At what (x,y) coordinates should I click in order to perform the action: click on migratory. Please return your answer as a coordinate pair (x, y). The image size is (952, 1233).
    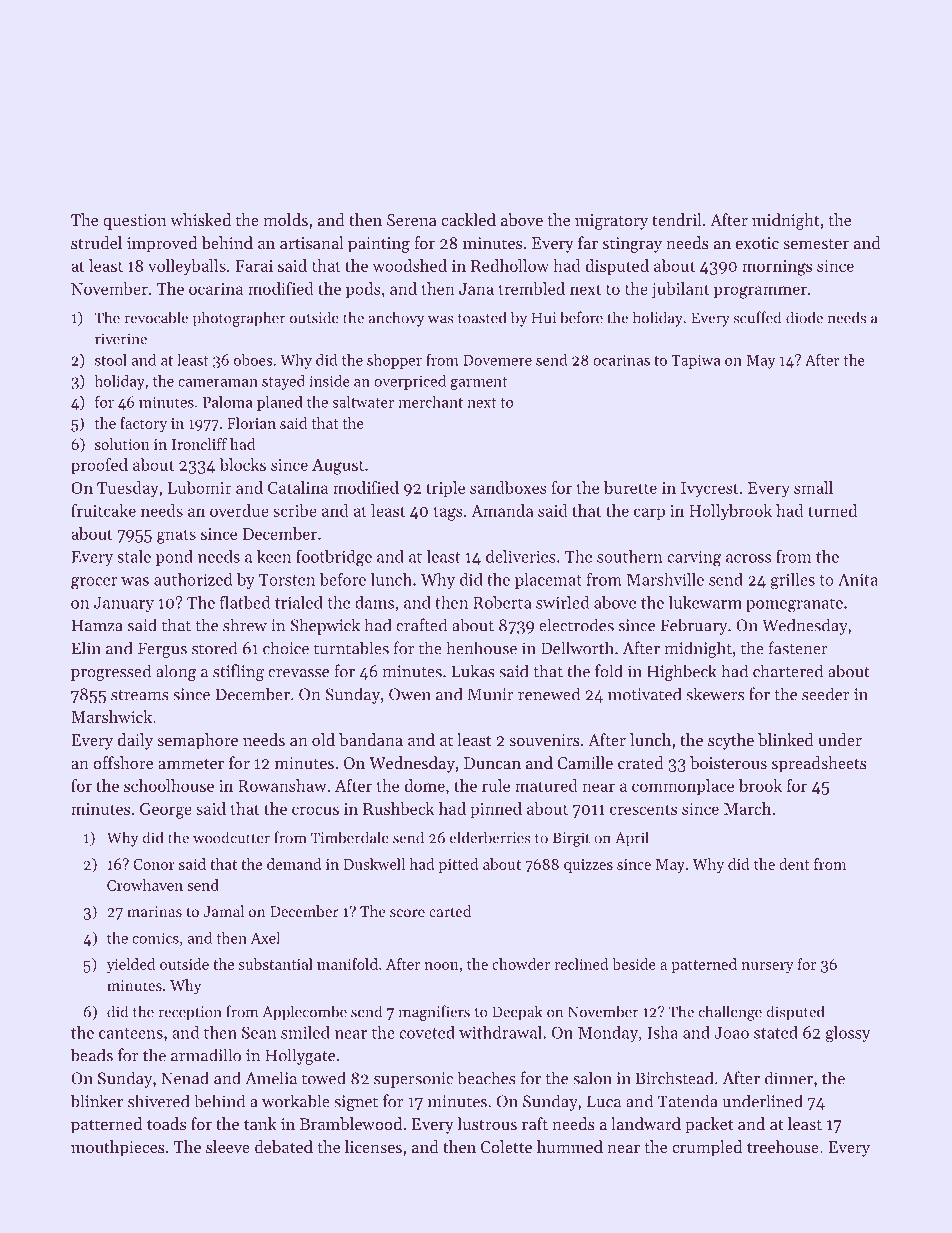
    Looking at the image, I should click on (611, 222).
